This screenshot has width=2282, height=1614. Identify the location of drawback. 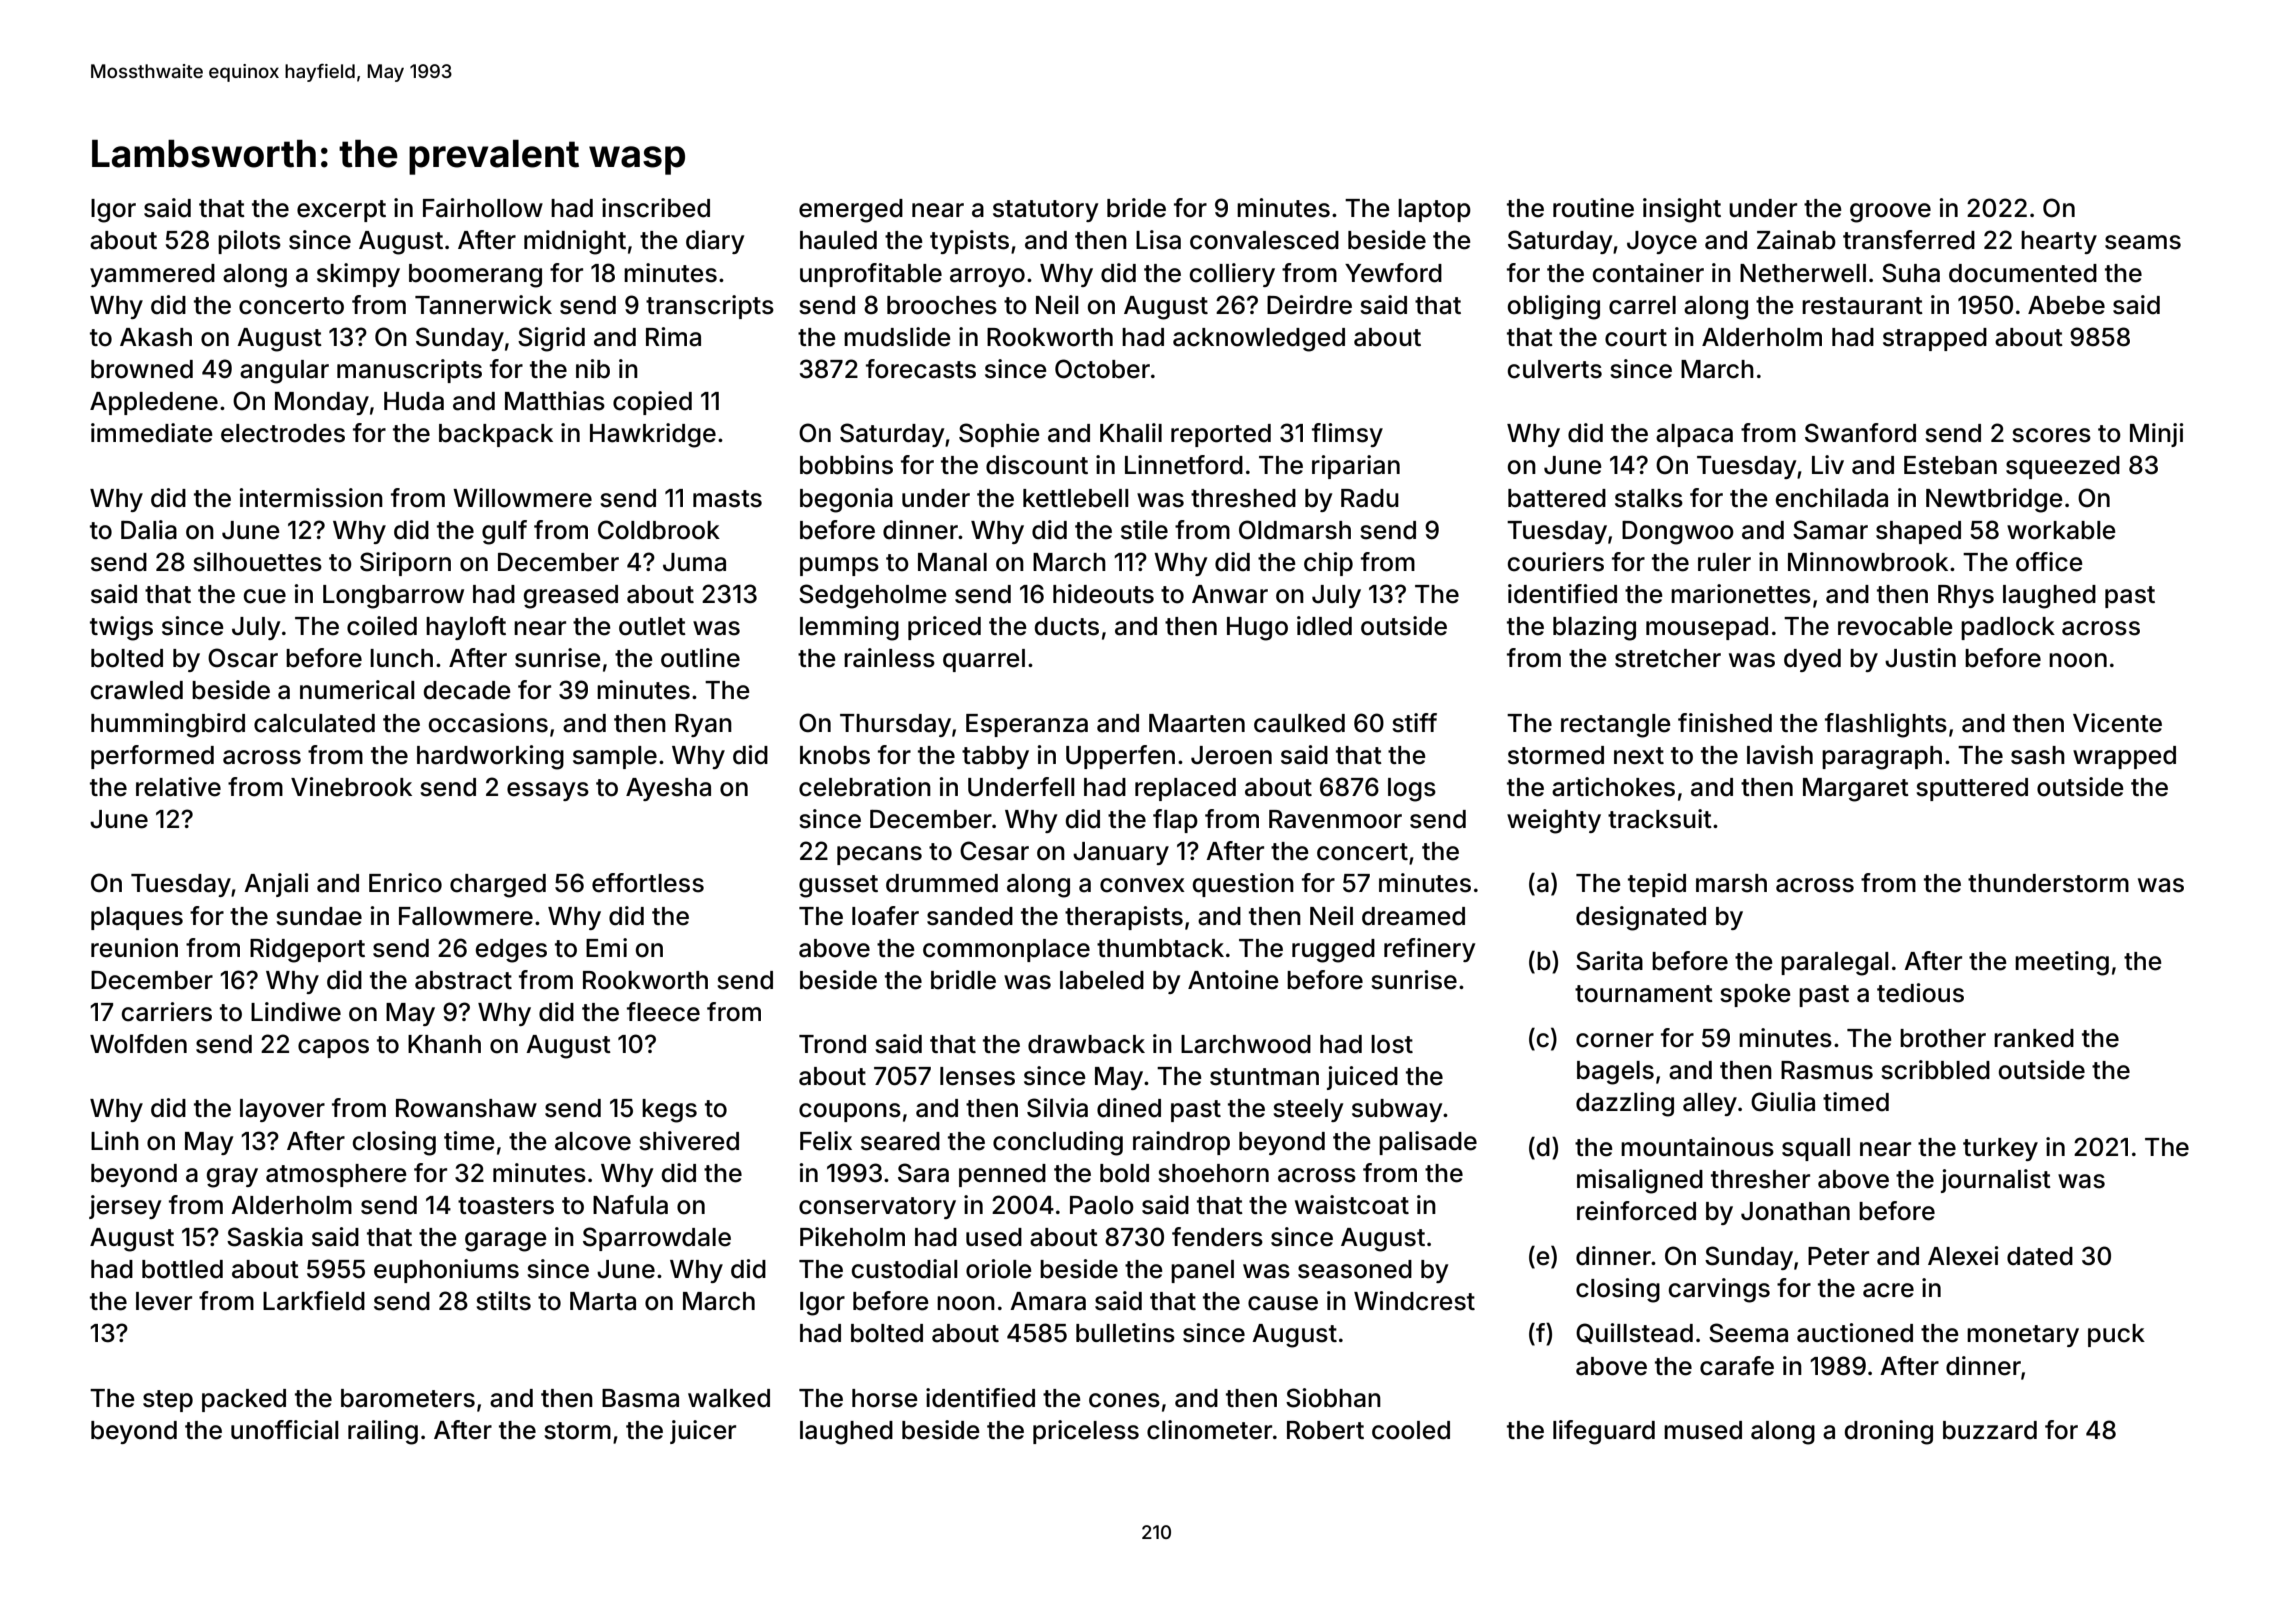
(1086, 1044).
